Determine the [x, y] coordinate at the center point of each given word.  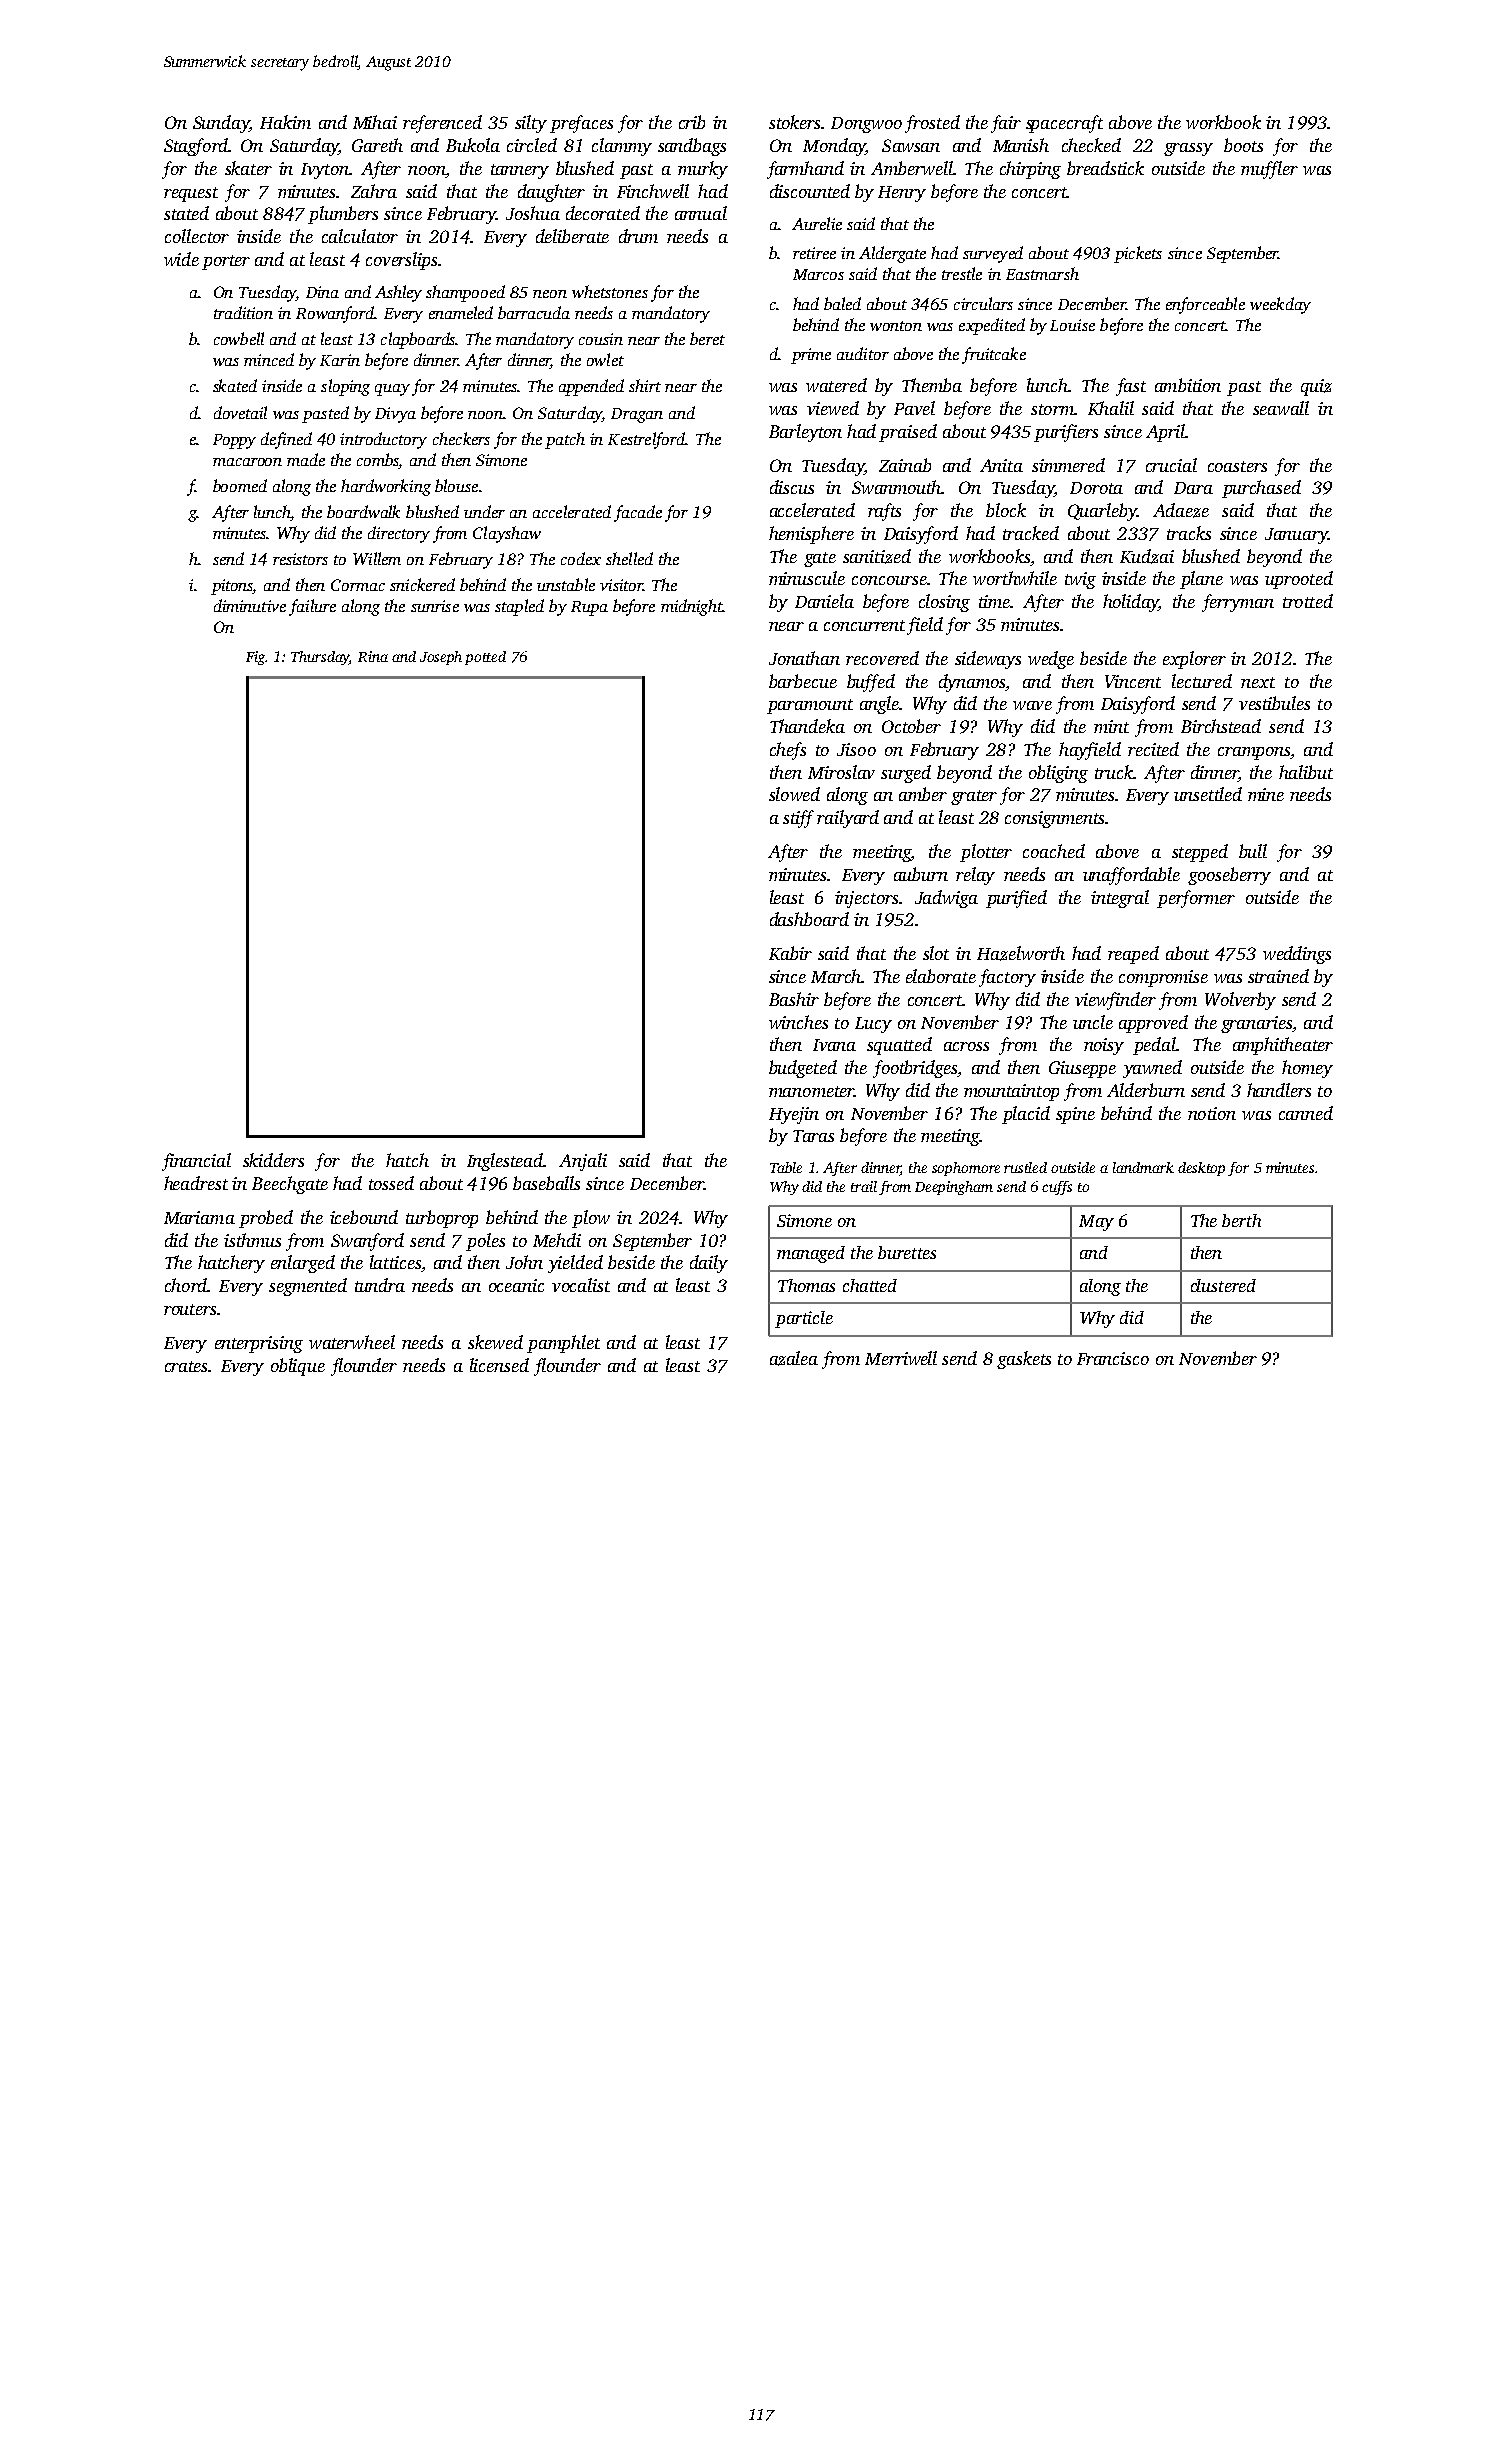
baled [842, 303]
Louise [1072, 325]
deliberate [572, 236]
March [836, 976]
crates [186, 1366]
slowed [794, 794]
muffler [1269, 170]
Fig [255, 658]
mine [1266, 794]
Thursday [320, 658]
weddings [1297, 955]
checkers [461, 438]
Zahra [374, 191]
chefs [788, 751]
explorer [1194, 660]
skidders [273, 1160]
